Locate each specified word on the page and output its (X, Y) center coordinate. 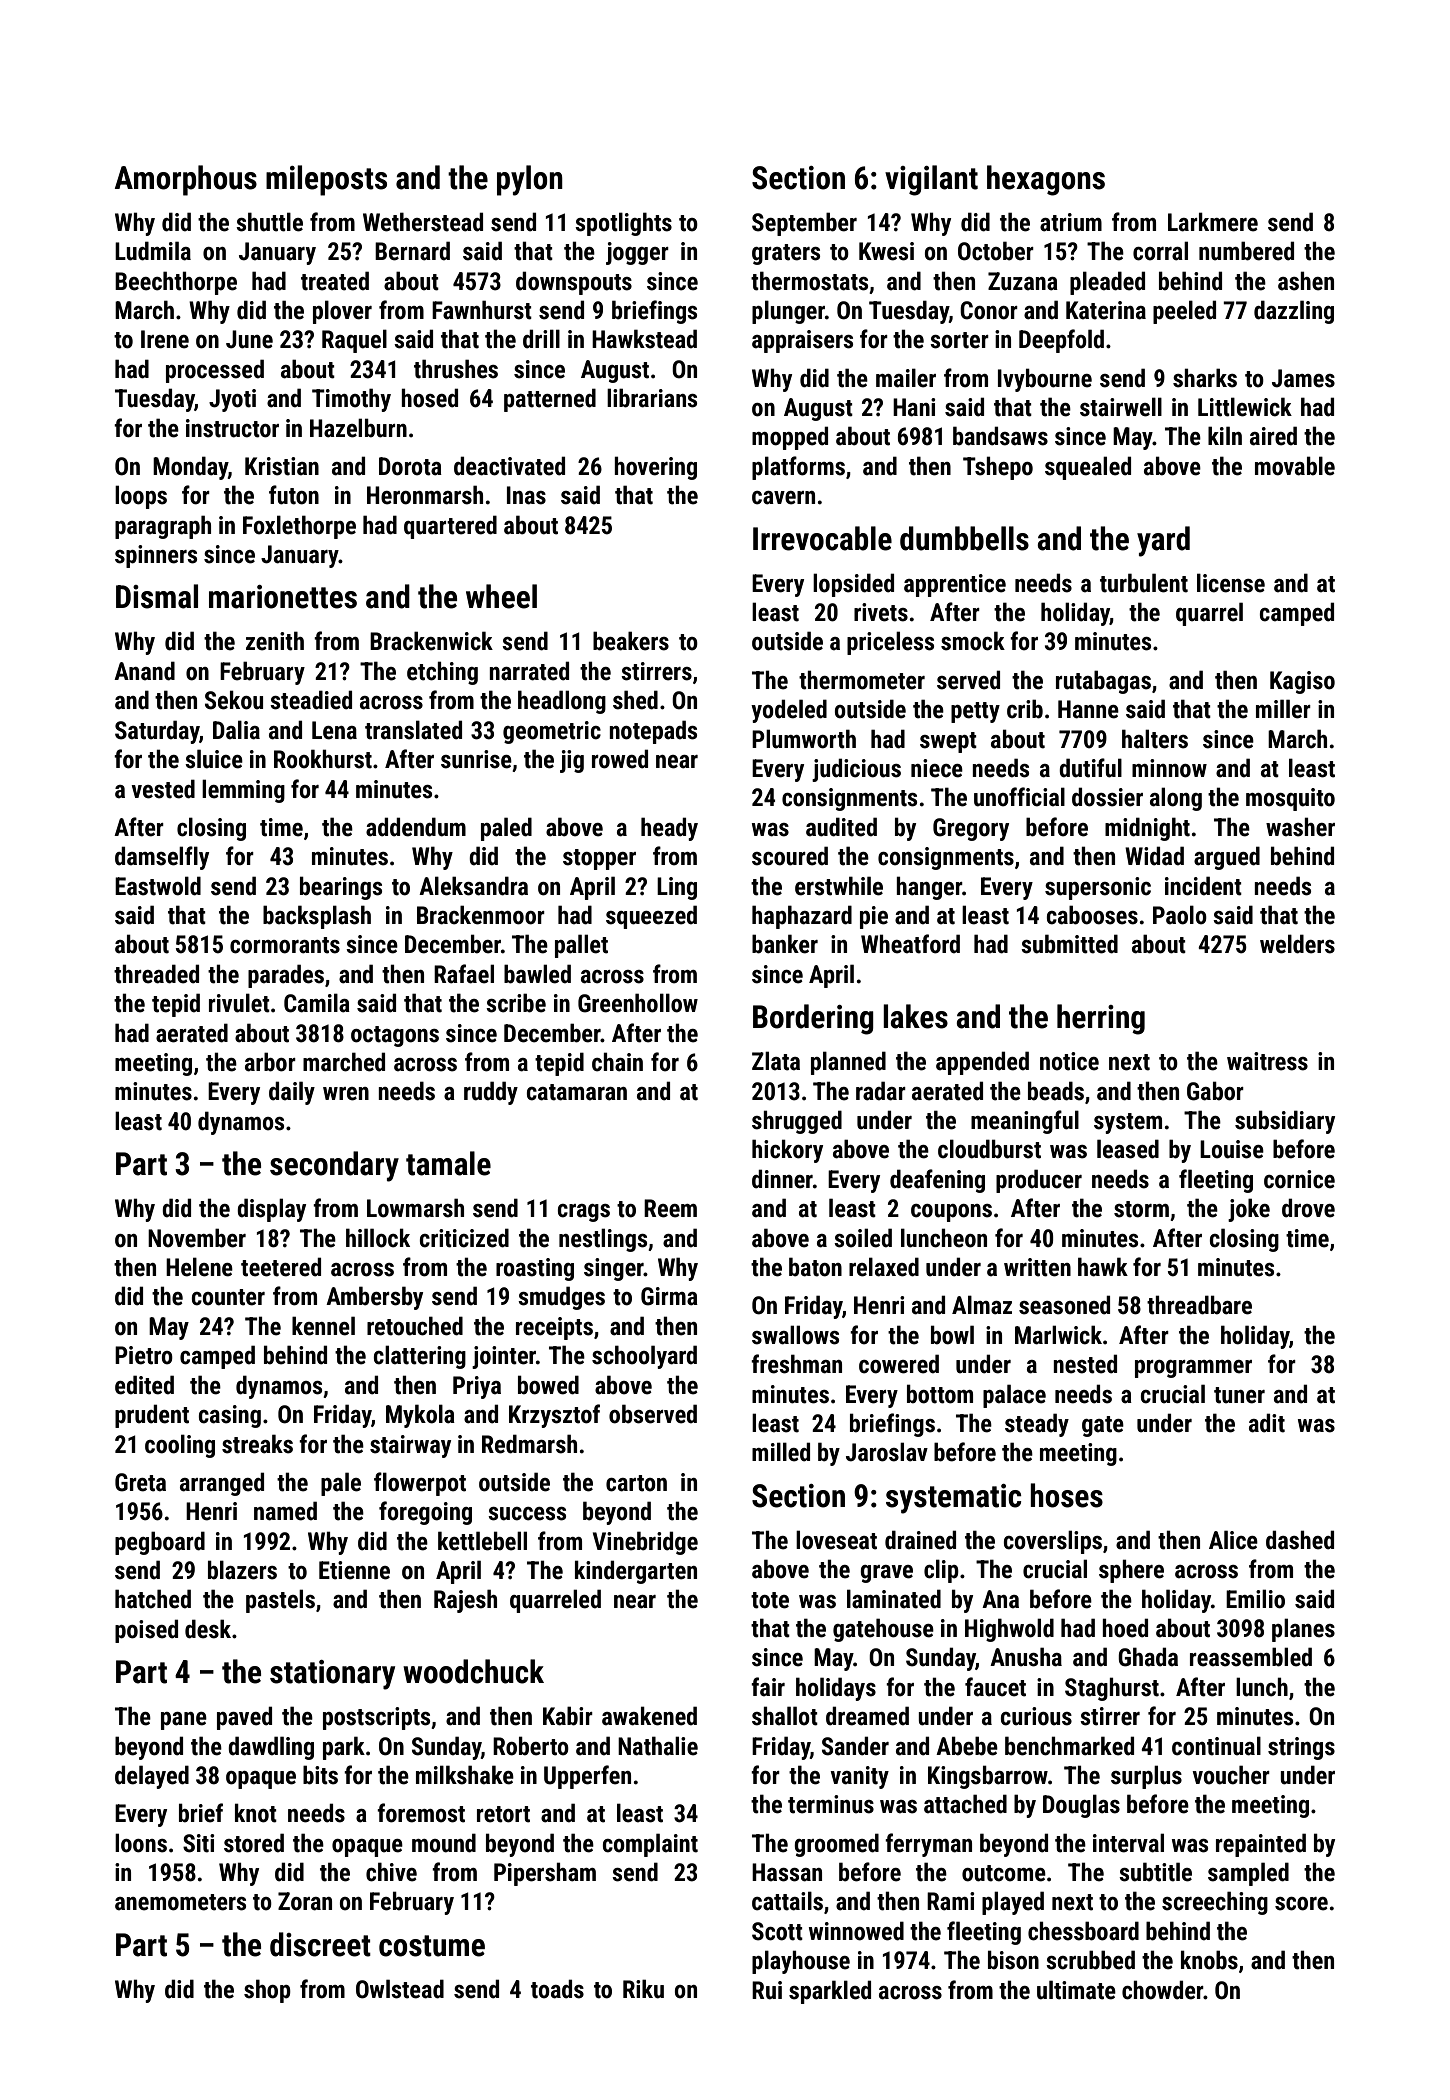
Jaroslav (887, 1452)
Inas (526, 495)
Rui (767, 1990)
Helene (199, 1267)
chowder (1163, 1990)
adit (1267, 1423)
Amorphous (185, 180)
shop (267, 1991)
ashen (1306, 281)
